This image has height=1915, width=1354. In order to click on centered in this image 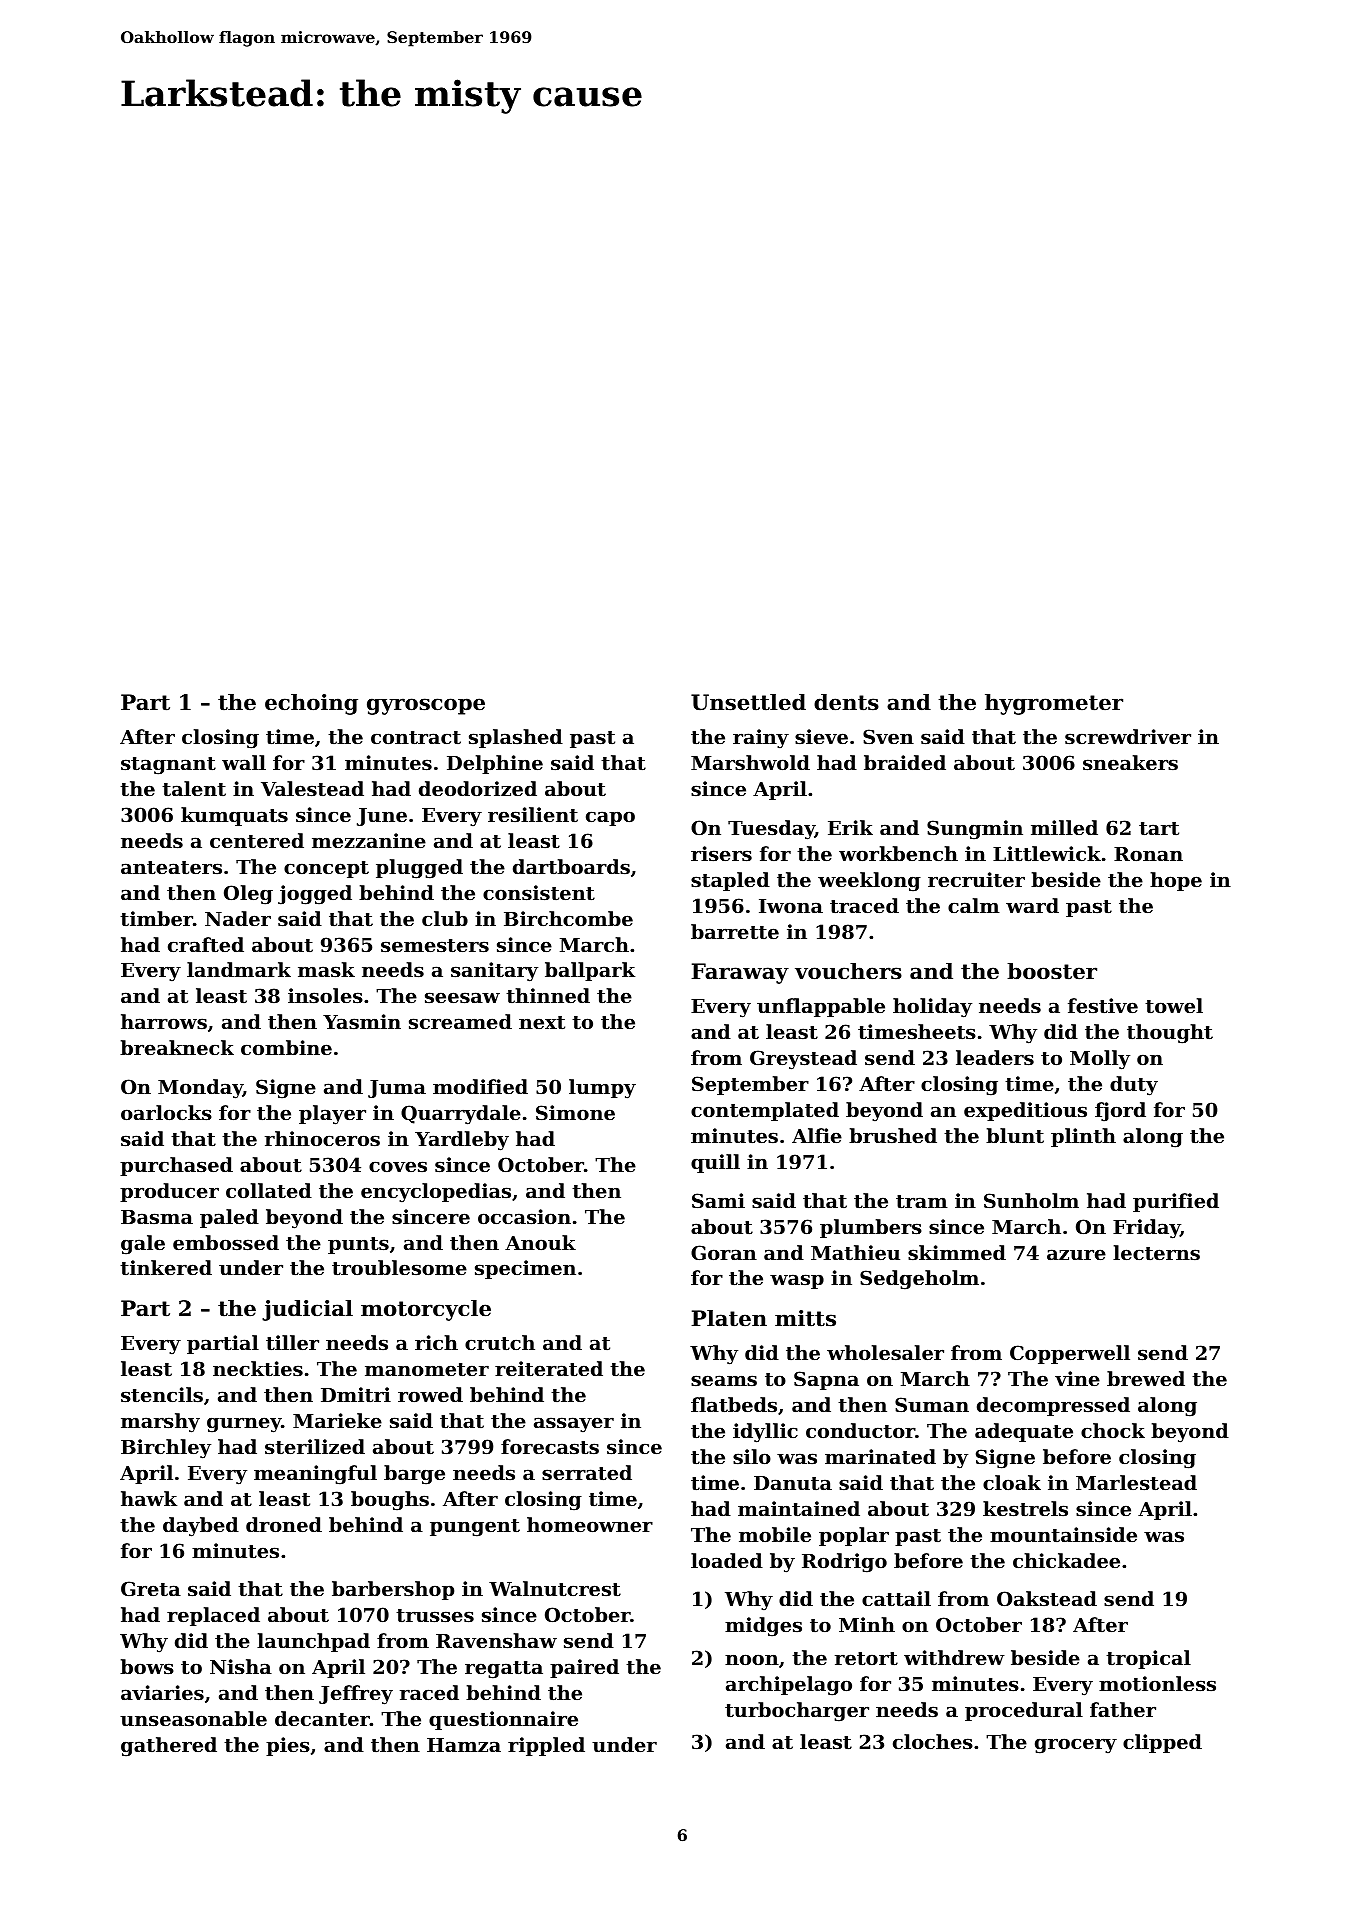, I will do `click(257, 841)`.
